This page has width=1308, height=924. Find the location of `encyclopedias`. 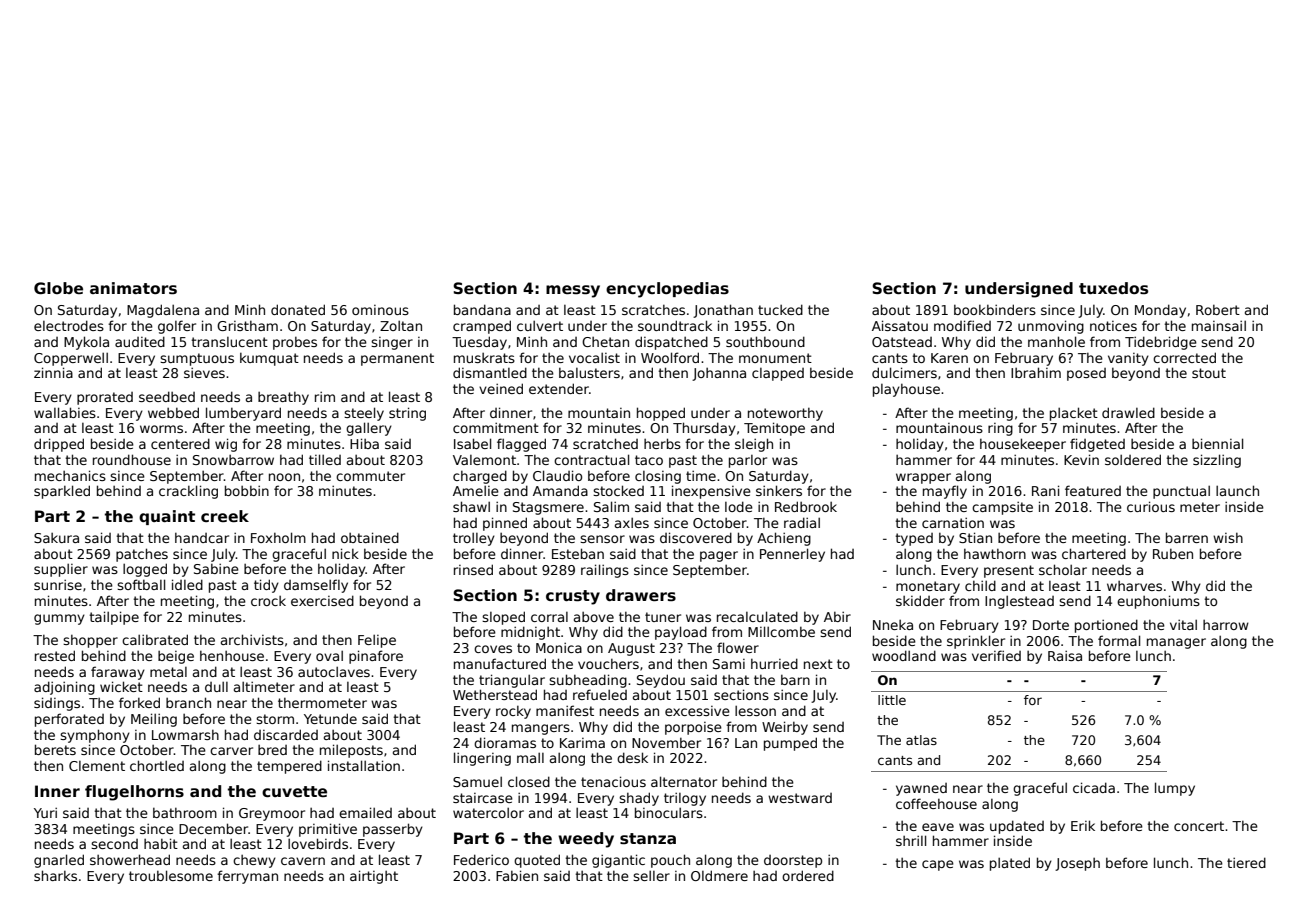

encyclopedias is located at coordinates (667, 290).
